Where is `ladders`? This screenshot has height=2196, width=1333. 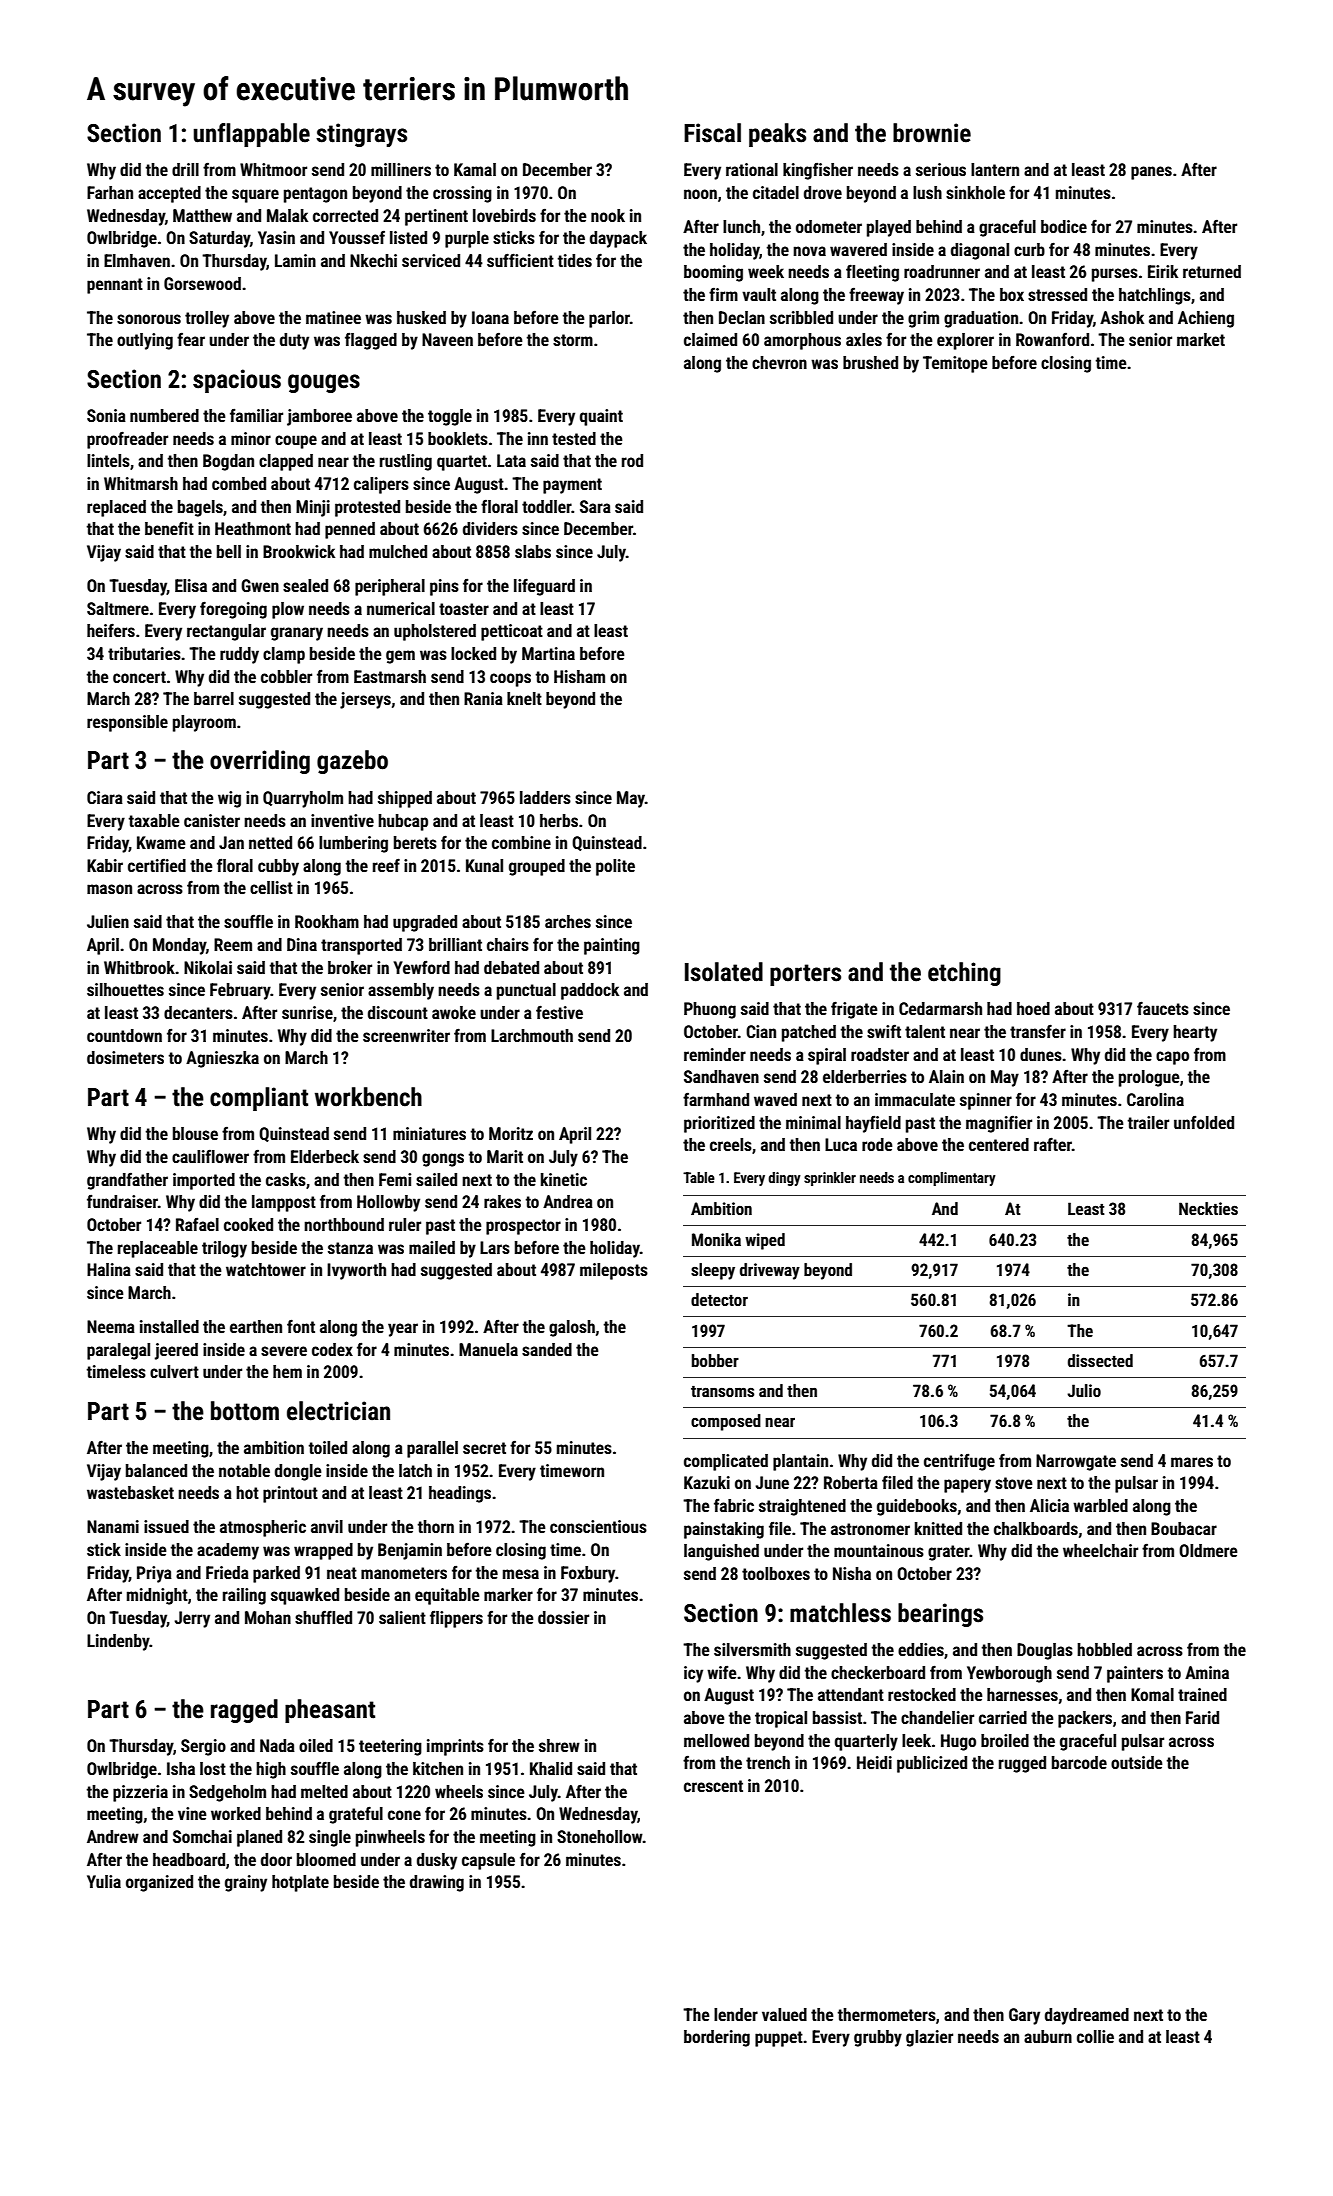
ladders is located at coordinates (545, 797).
